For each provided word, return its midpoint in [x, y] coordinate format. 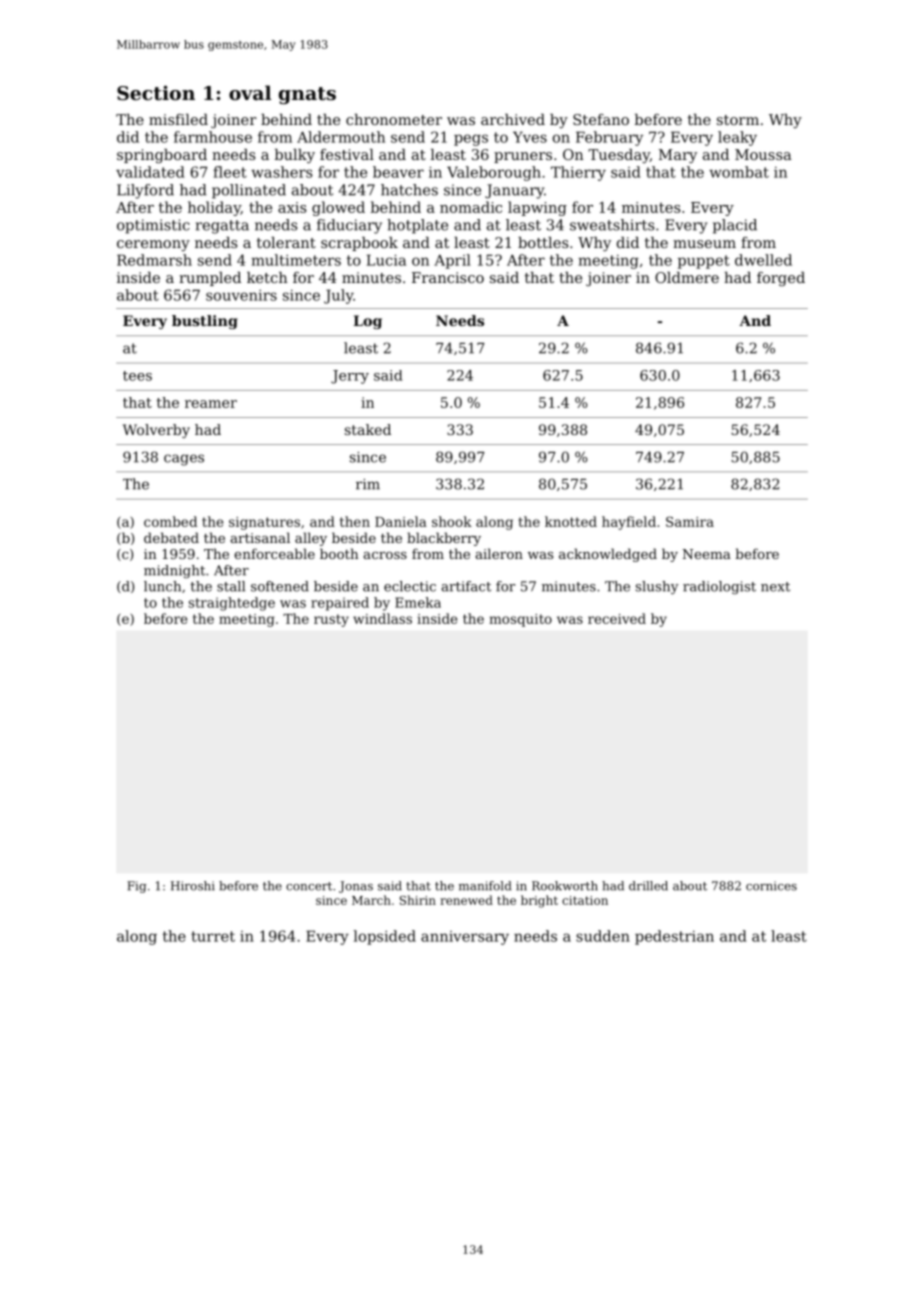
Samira [690, 521]
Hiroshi [193, 886]
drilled [648, 886]
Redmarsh [154, 260]
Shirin [418, 900]
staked [368, 429]
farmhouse [213, 137]
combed [170, 521]
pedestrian [674, 937]
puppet [704, 262]
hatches [409, 190]
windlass [382, 618]
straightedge [232, 604]
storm [738, 120]
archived [513, 119]
